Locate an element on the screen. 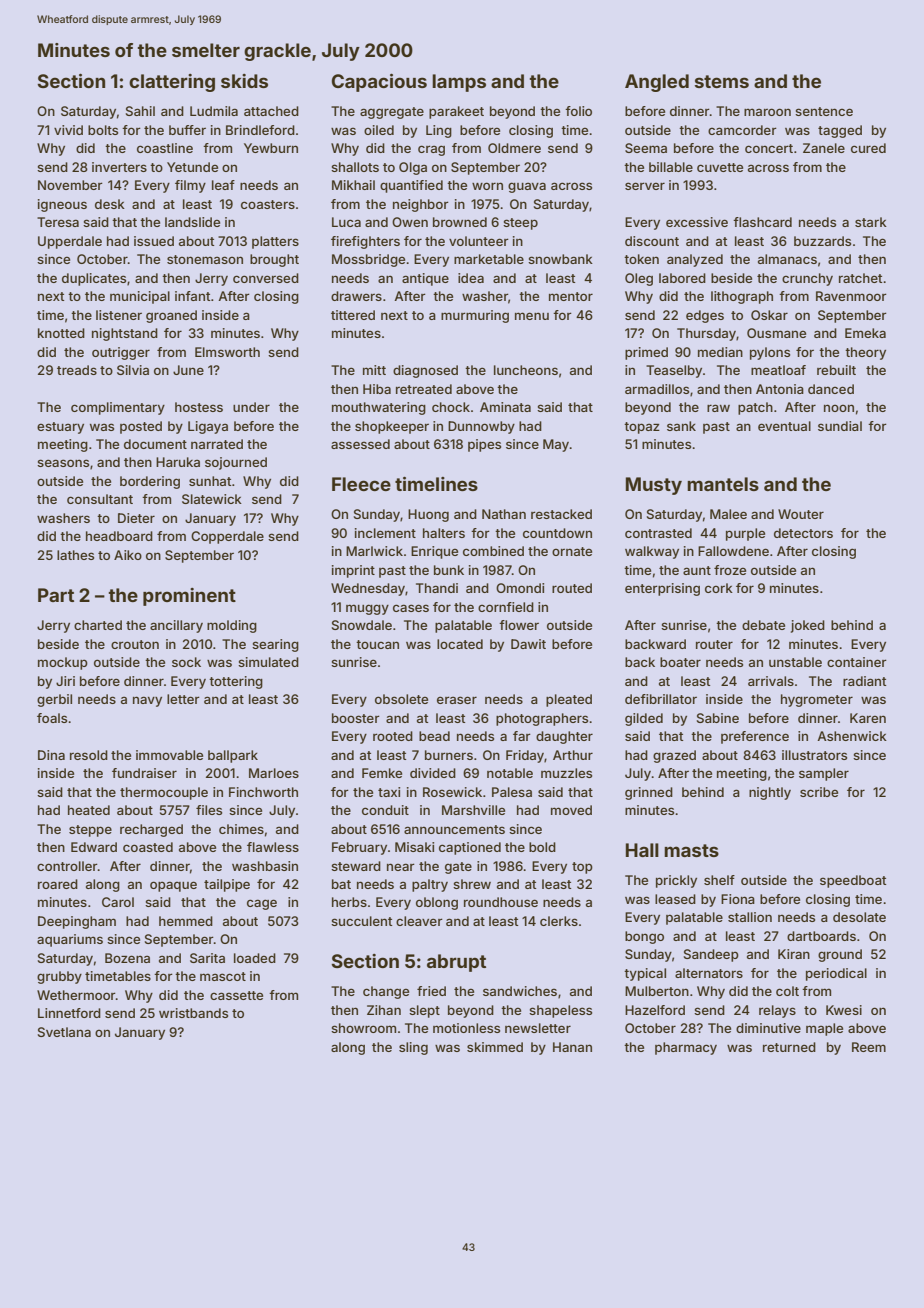 The width and height of the screenshot is (924, 1308). parakeet is located at coordinates (456, 112).
